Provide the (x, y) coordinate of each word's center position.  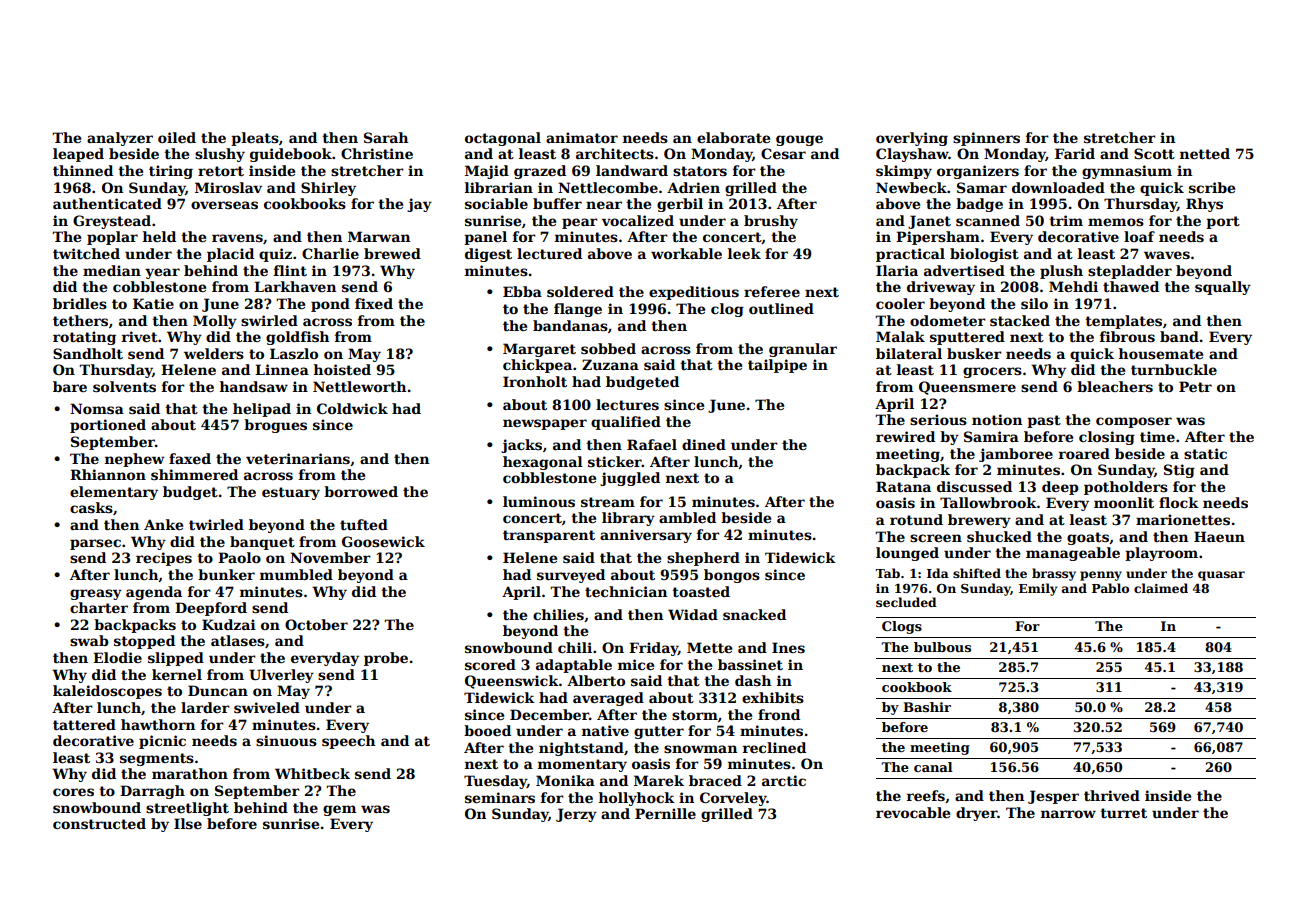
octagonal (503, 139)
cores (73, 792)
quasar (1221, 576)
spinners (986, 139)
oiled (177, 137)
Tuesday (495, 782)
